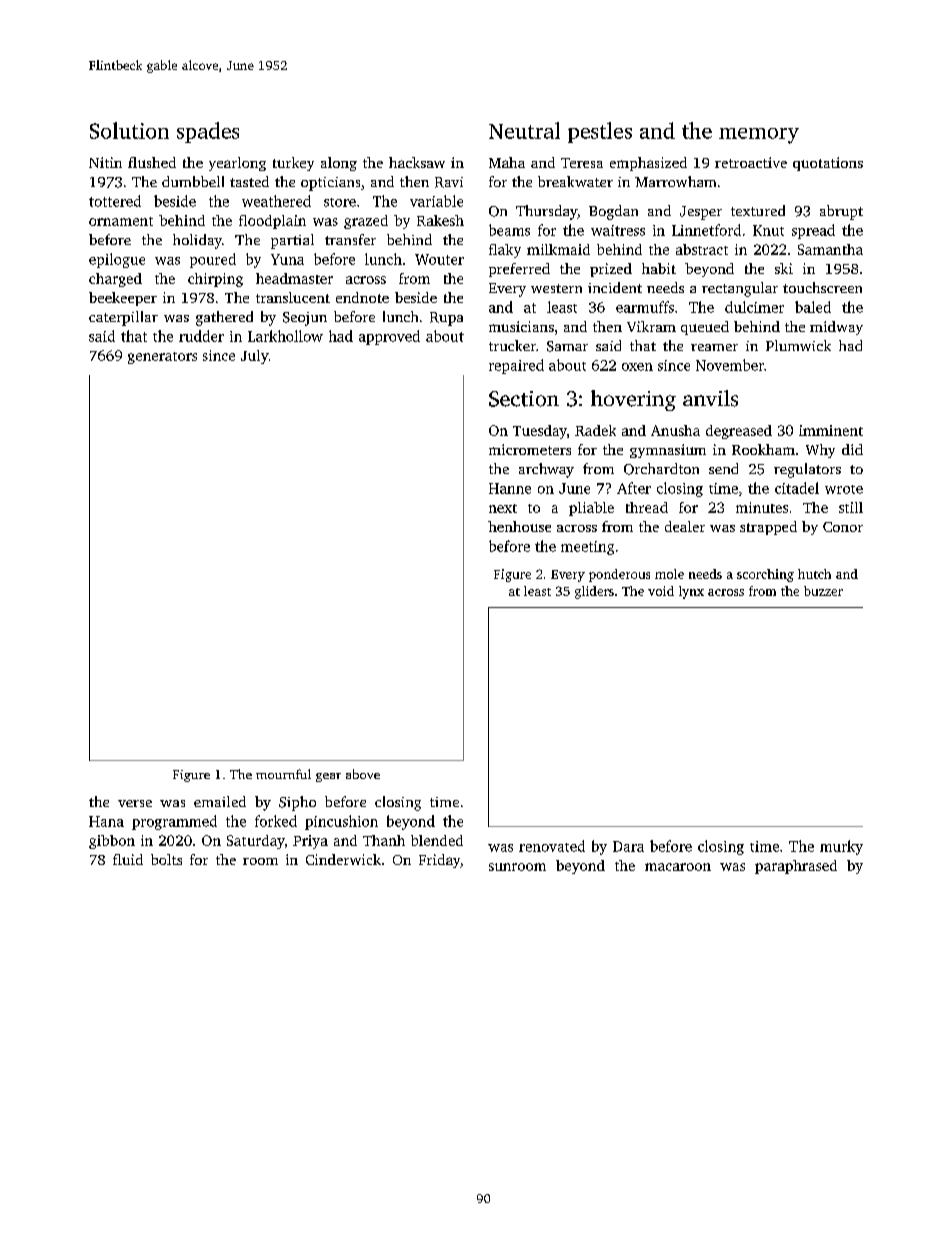 The width and height of the image is (952, 1233). Describe the element at coordinates (691, 592) in the image. I see `lynx` at that location.
